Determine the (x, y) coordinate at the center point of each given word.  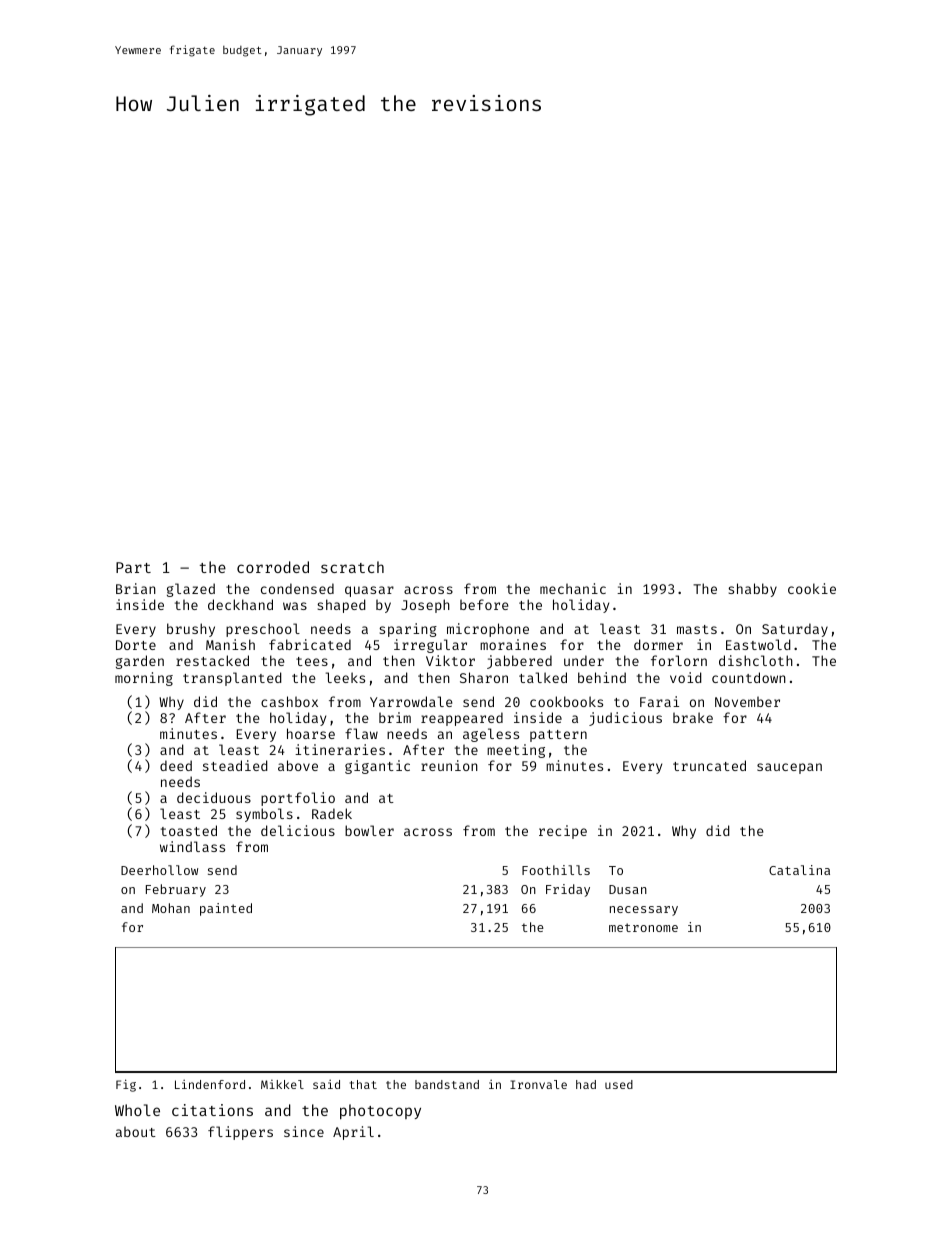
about (136, 1131)
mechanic (573, 588)
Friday (568, 890)
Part (133, 567)
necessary (644, 911)
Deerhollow (159, 870)
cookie (812, 588)
